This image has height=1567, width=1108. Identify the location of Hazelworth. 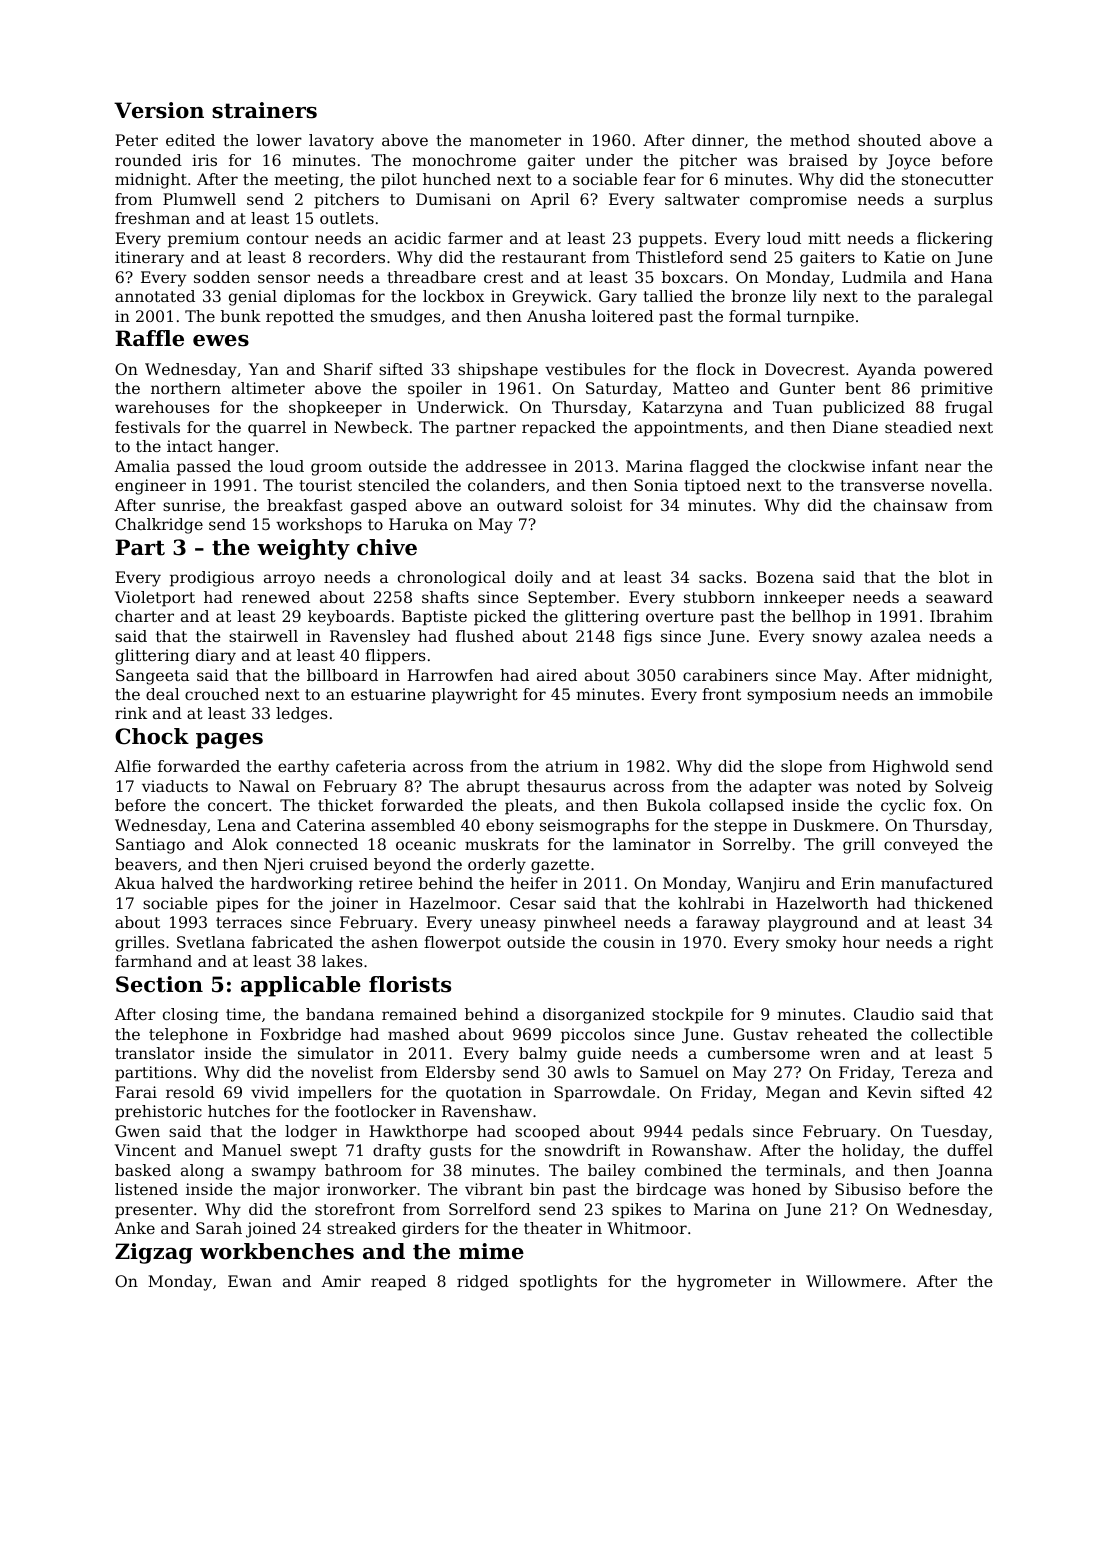
(822, 903).
